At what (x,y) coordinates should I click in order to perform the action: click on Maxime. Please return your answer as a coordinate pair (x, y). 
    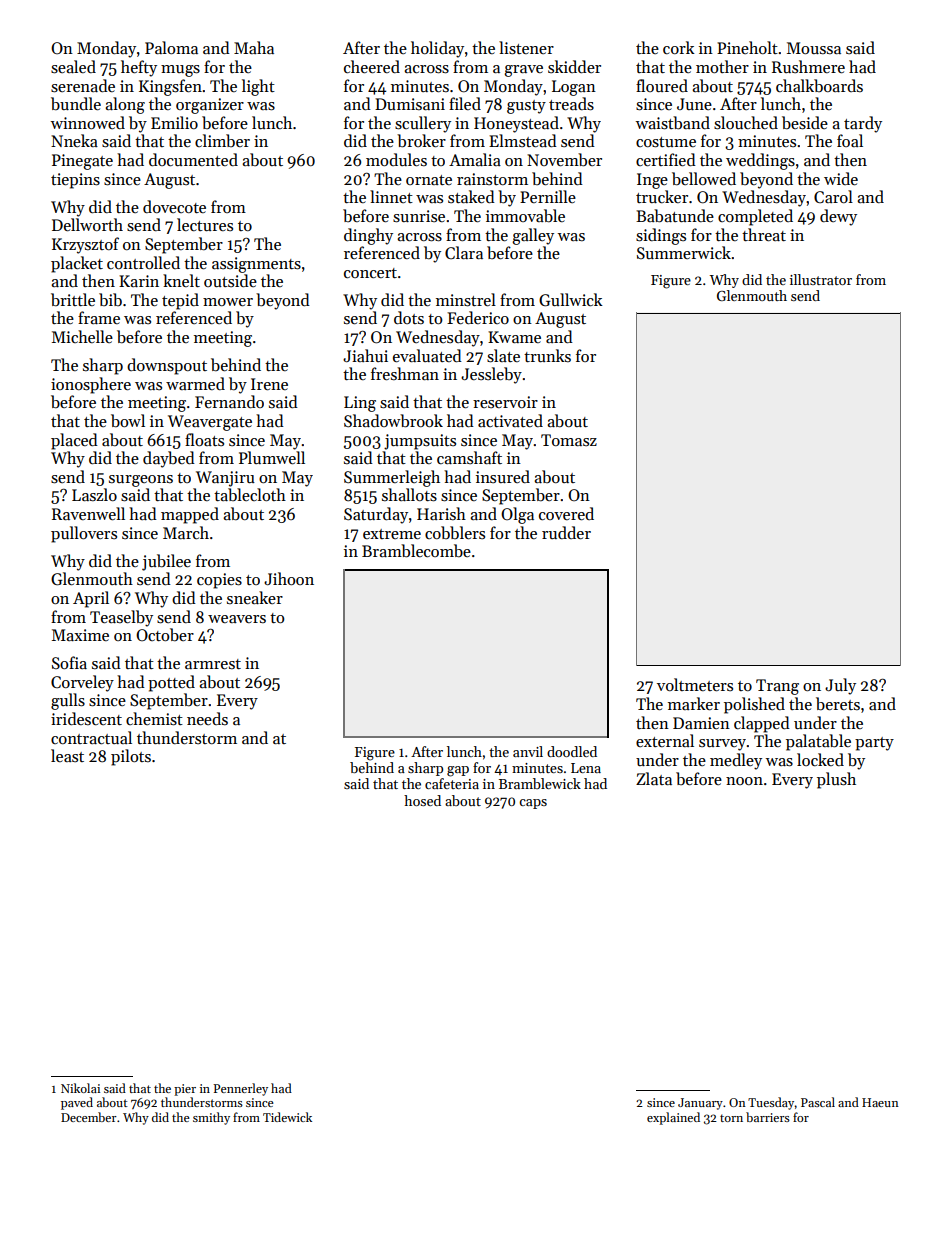
    Looking at the image, I should click on (80, 635).
